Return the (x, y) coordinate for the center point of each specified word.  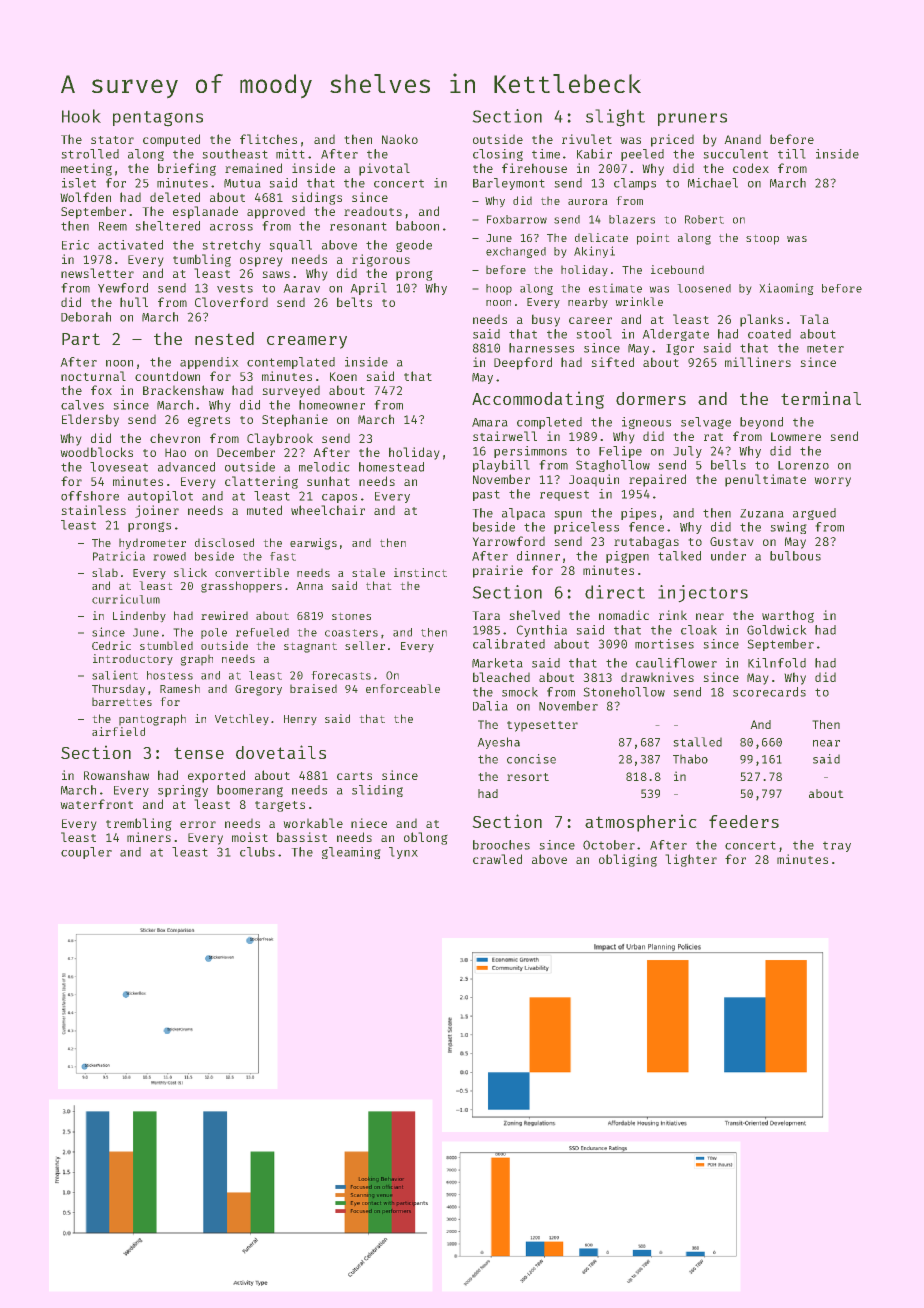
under (728, 556)
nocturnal (93, 376)
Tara (486, 615)
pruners (692, 119)
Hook (81, 116)
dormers (651, 398)
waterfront (97, 804)
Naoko (400, 139)
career (590, 320)
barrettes (122, 702)
